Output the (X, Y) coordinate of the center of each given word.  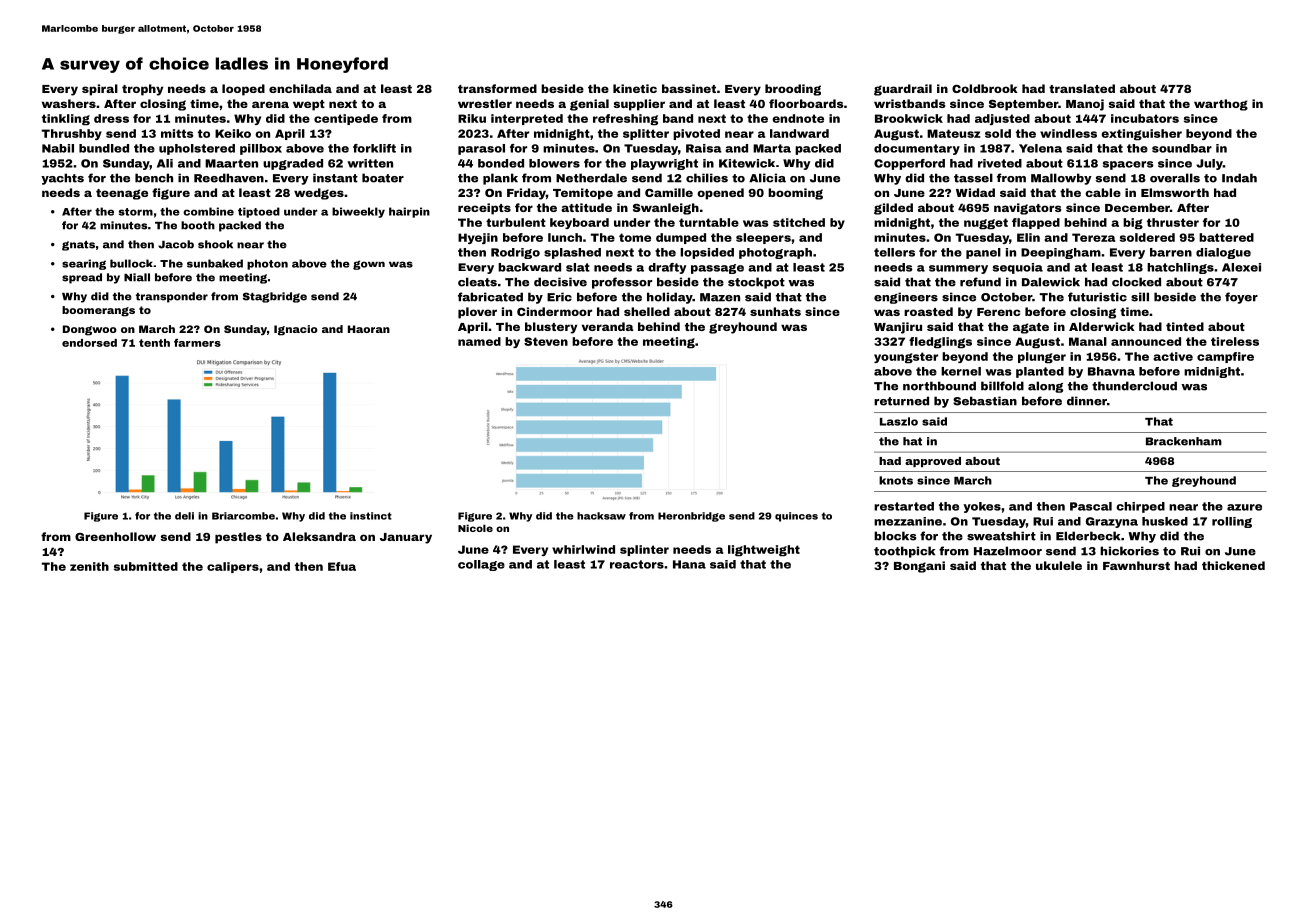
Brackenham (1184, 441)
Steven (546, 341)
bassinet (689, 88)
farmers (197, 343)
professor (622, 283)
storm (136, 212)
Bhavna (1111, 371)
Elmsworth (1175, 192)
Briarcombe (243, 516)
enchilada (300, 88)
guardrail (903, 90)
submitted (146, 566)
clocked (1136, 282)
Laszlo (899, 421)
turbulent (516, 222)
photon (267, 264)
